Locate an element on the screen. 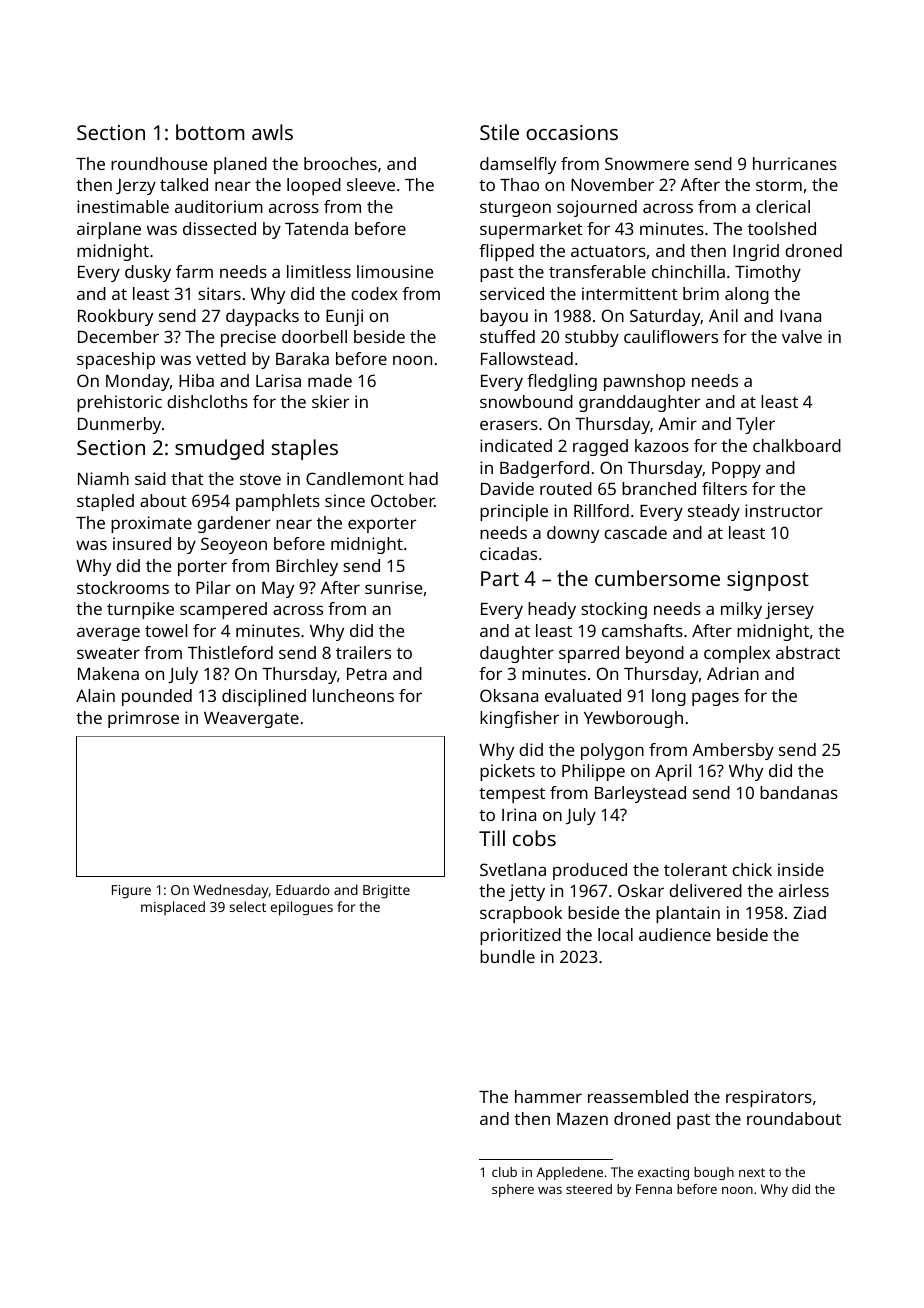 This screenshot has height=1308, width=924. misplaced is located at coordinates (173, 908).
